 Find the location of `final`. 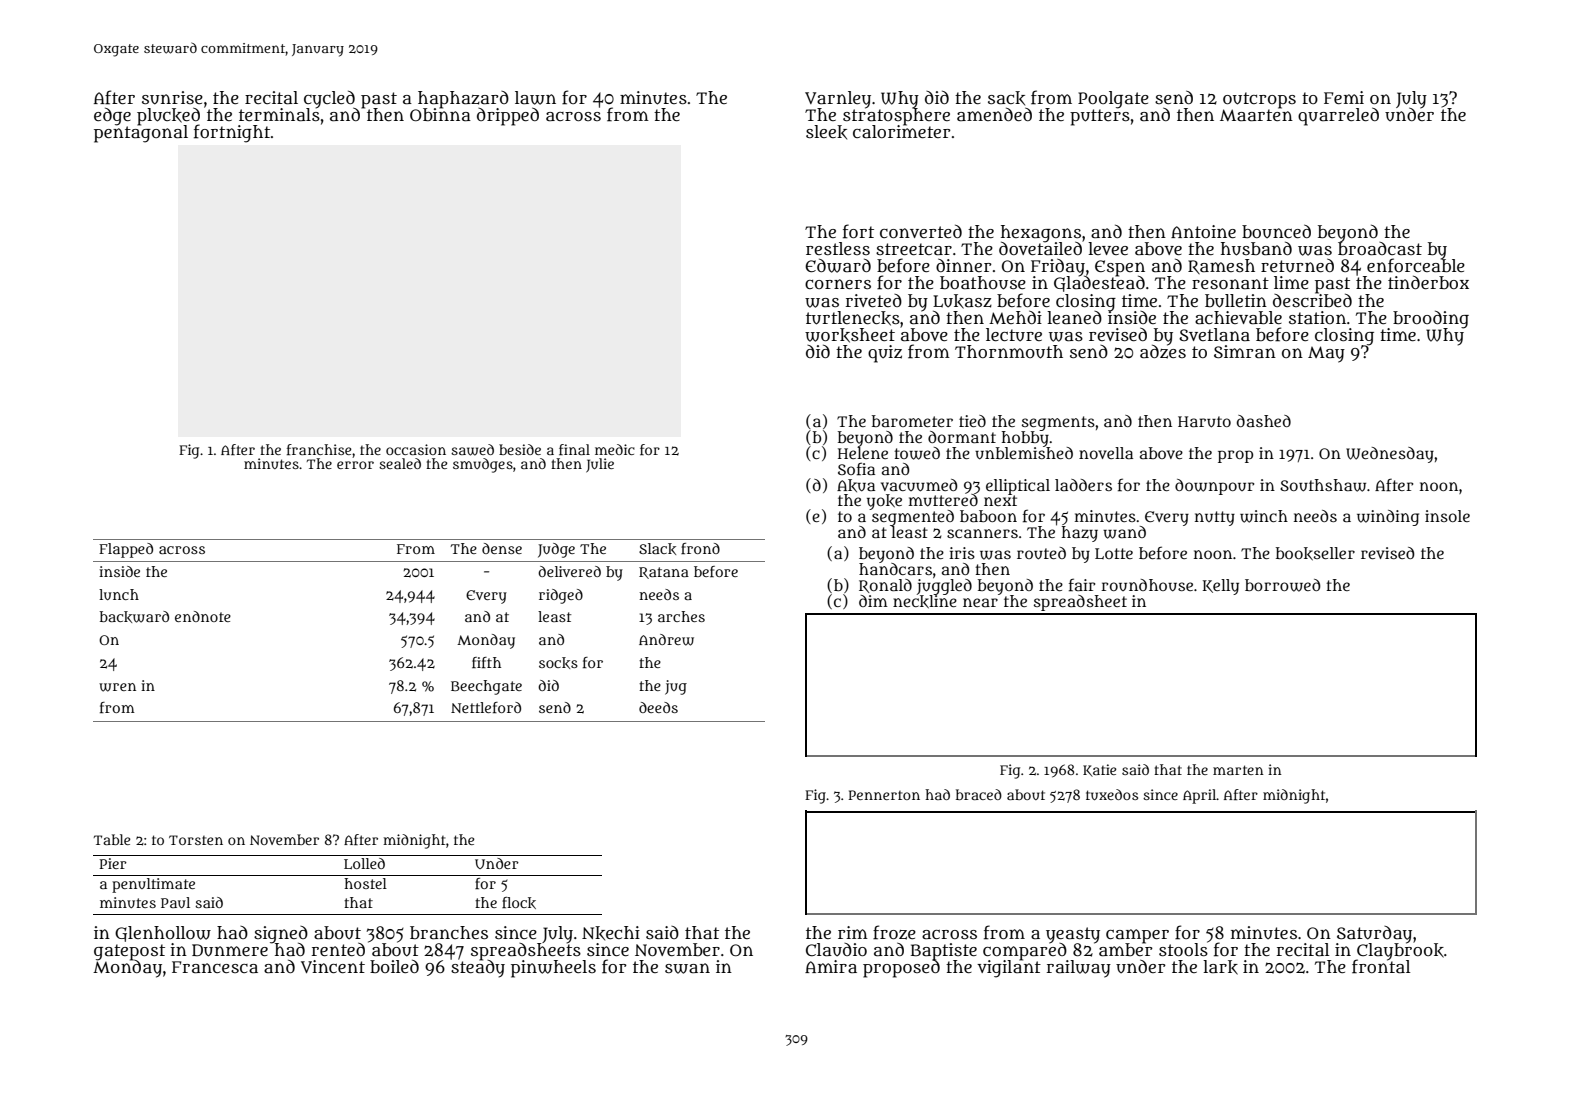

final is located at coordinates (574, 449).
